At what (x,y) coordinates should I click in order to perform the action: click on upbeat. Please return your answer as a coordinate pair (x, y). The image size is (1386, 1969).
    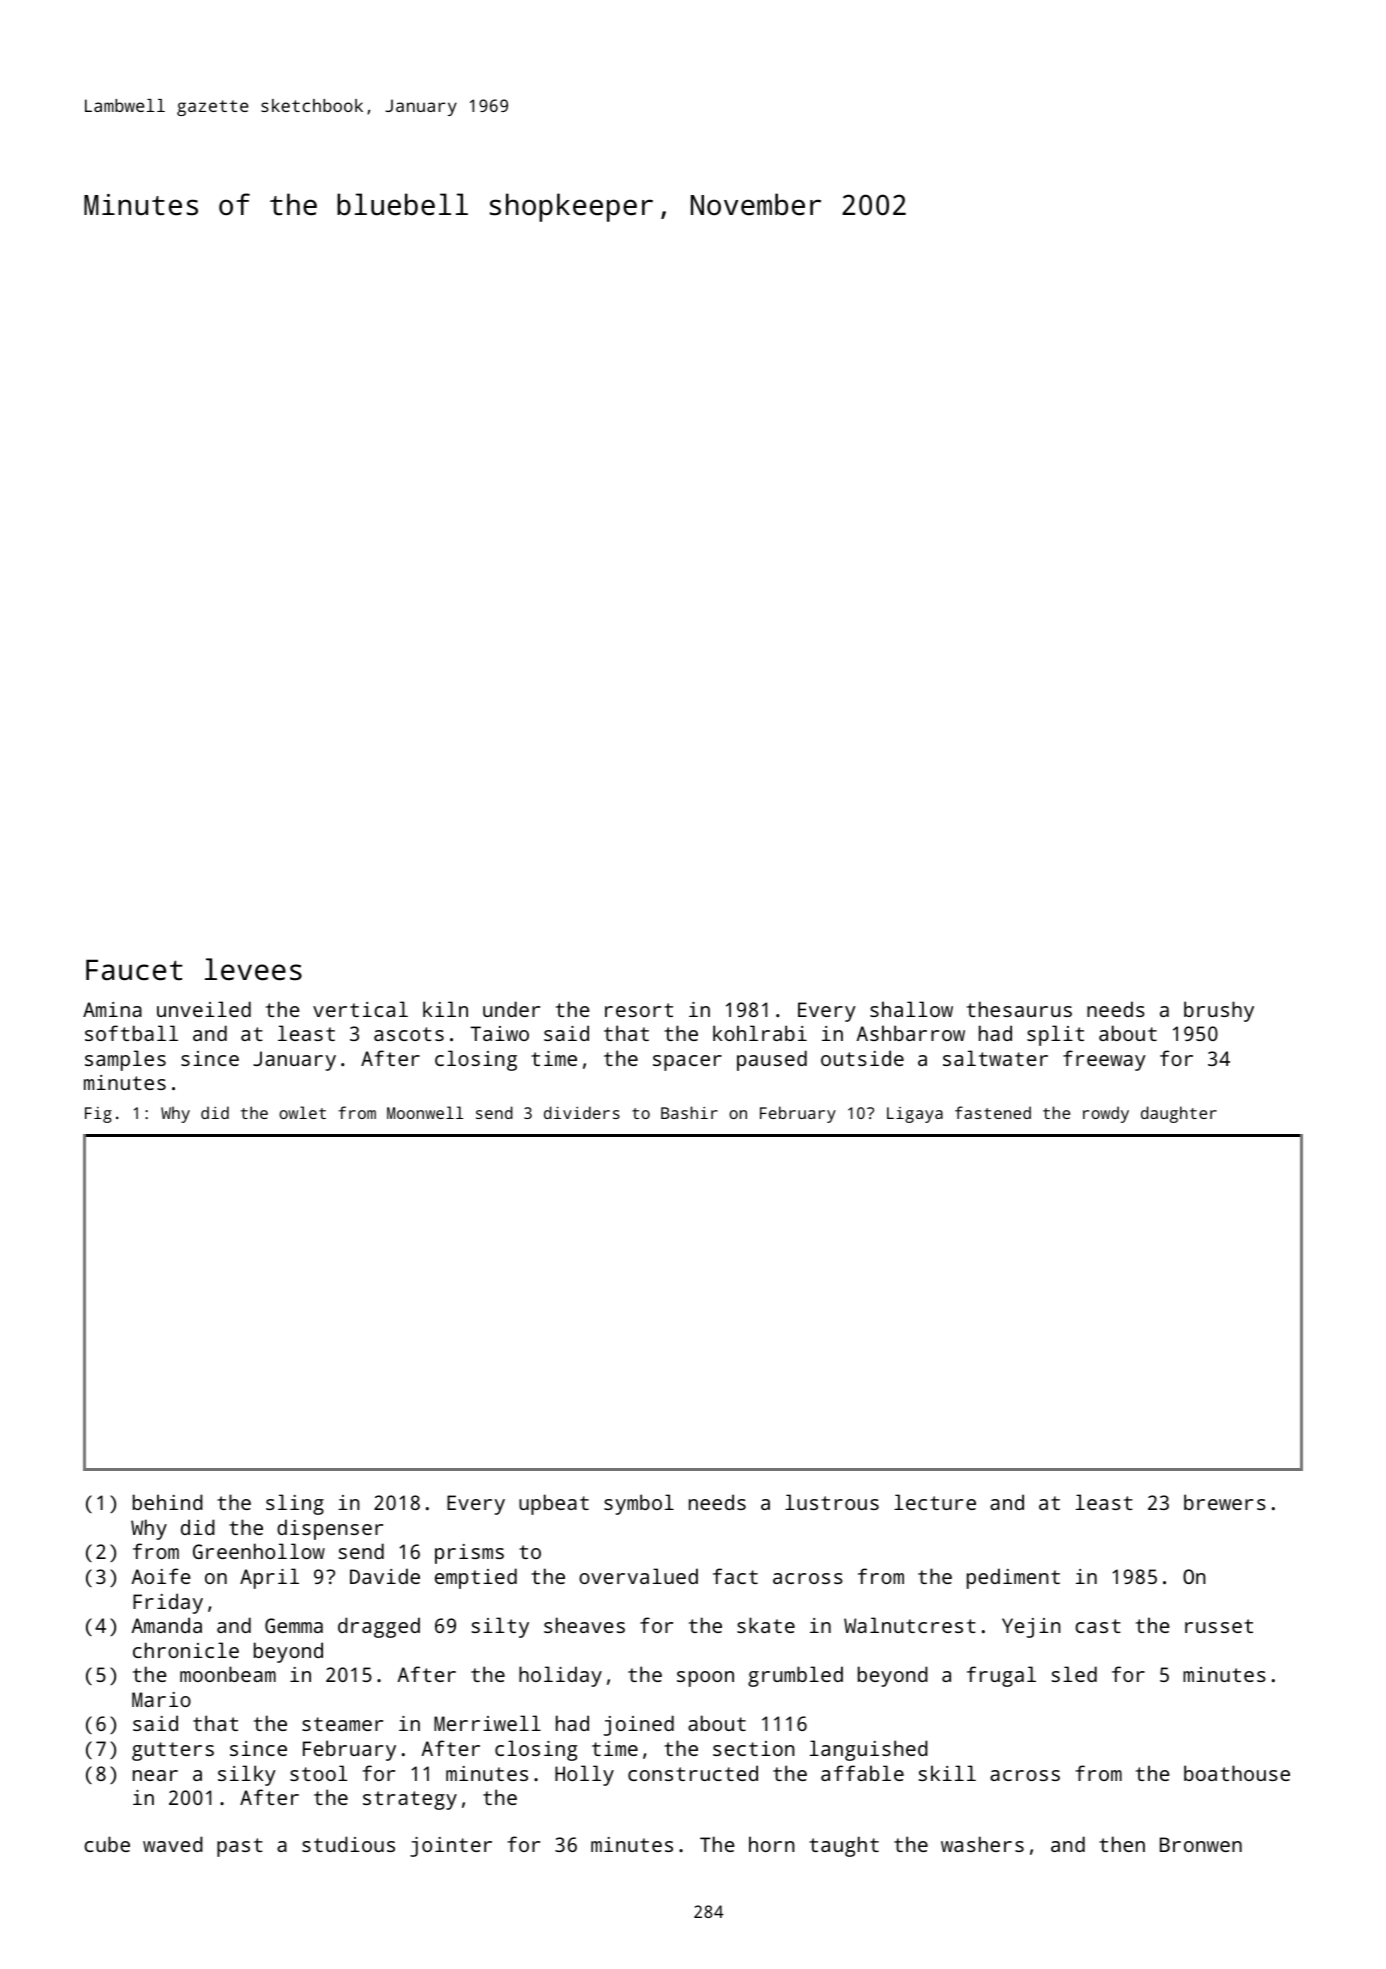
    Looking at the image, I should click on (554, 1504).
